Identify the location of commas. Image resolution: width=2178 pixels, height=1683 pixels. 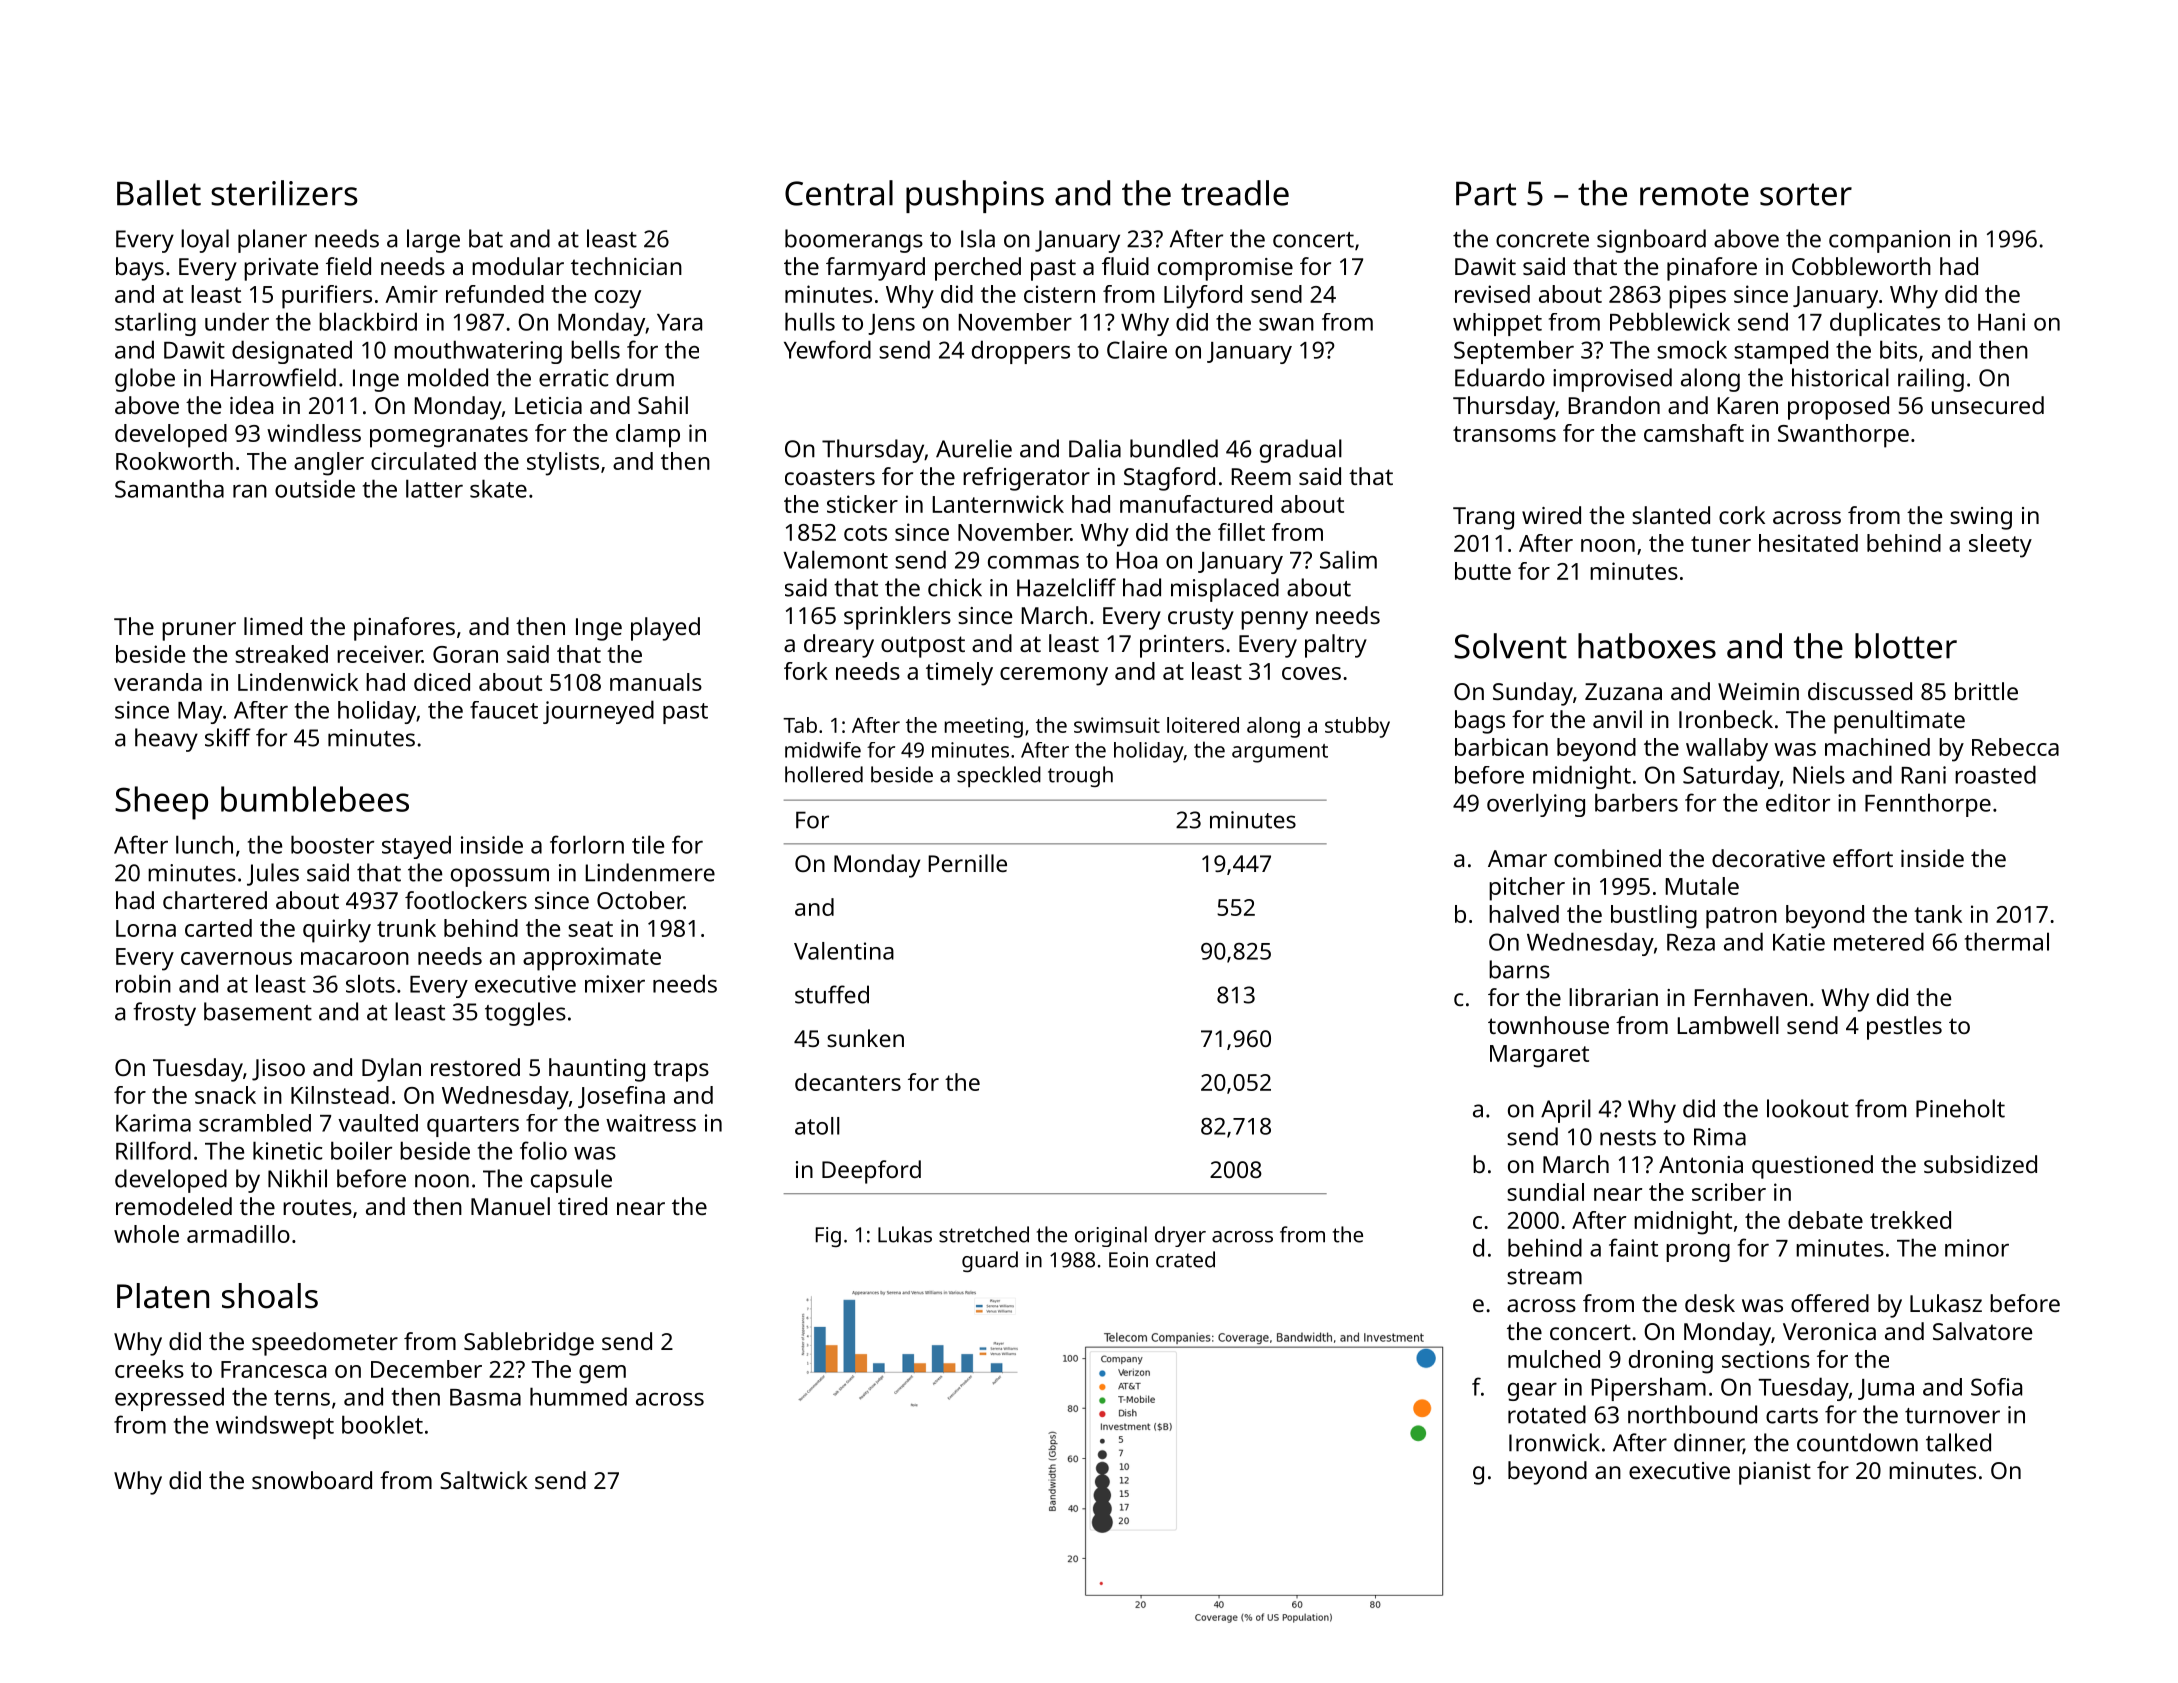
(1033, 562).
